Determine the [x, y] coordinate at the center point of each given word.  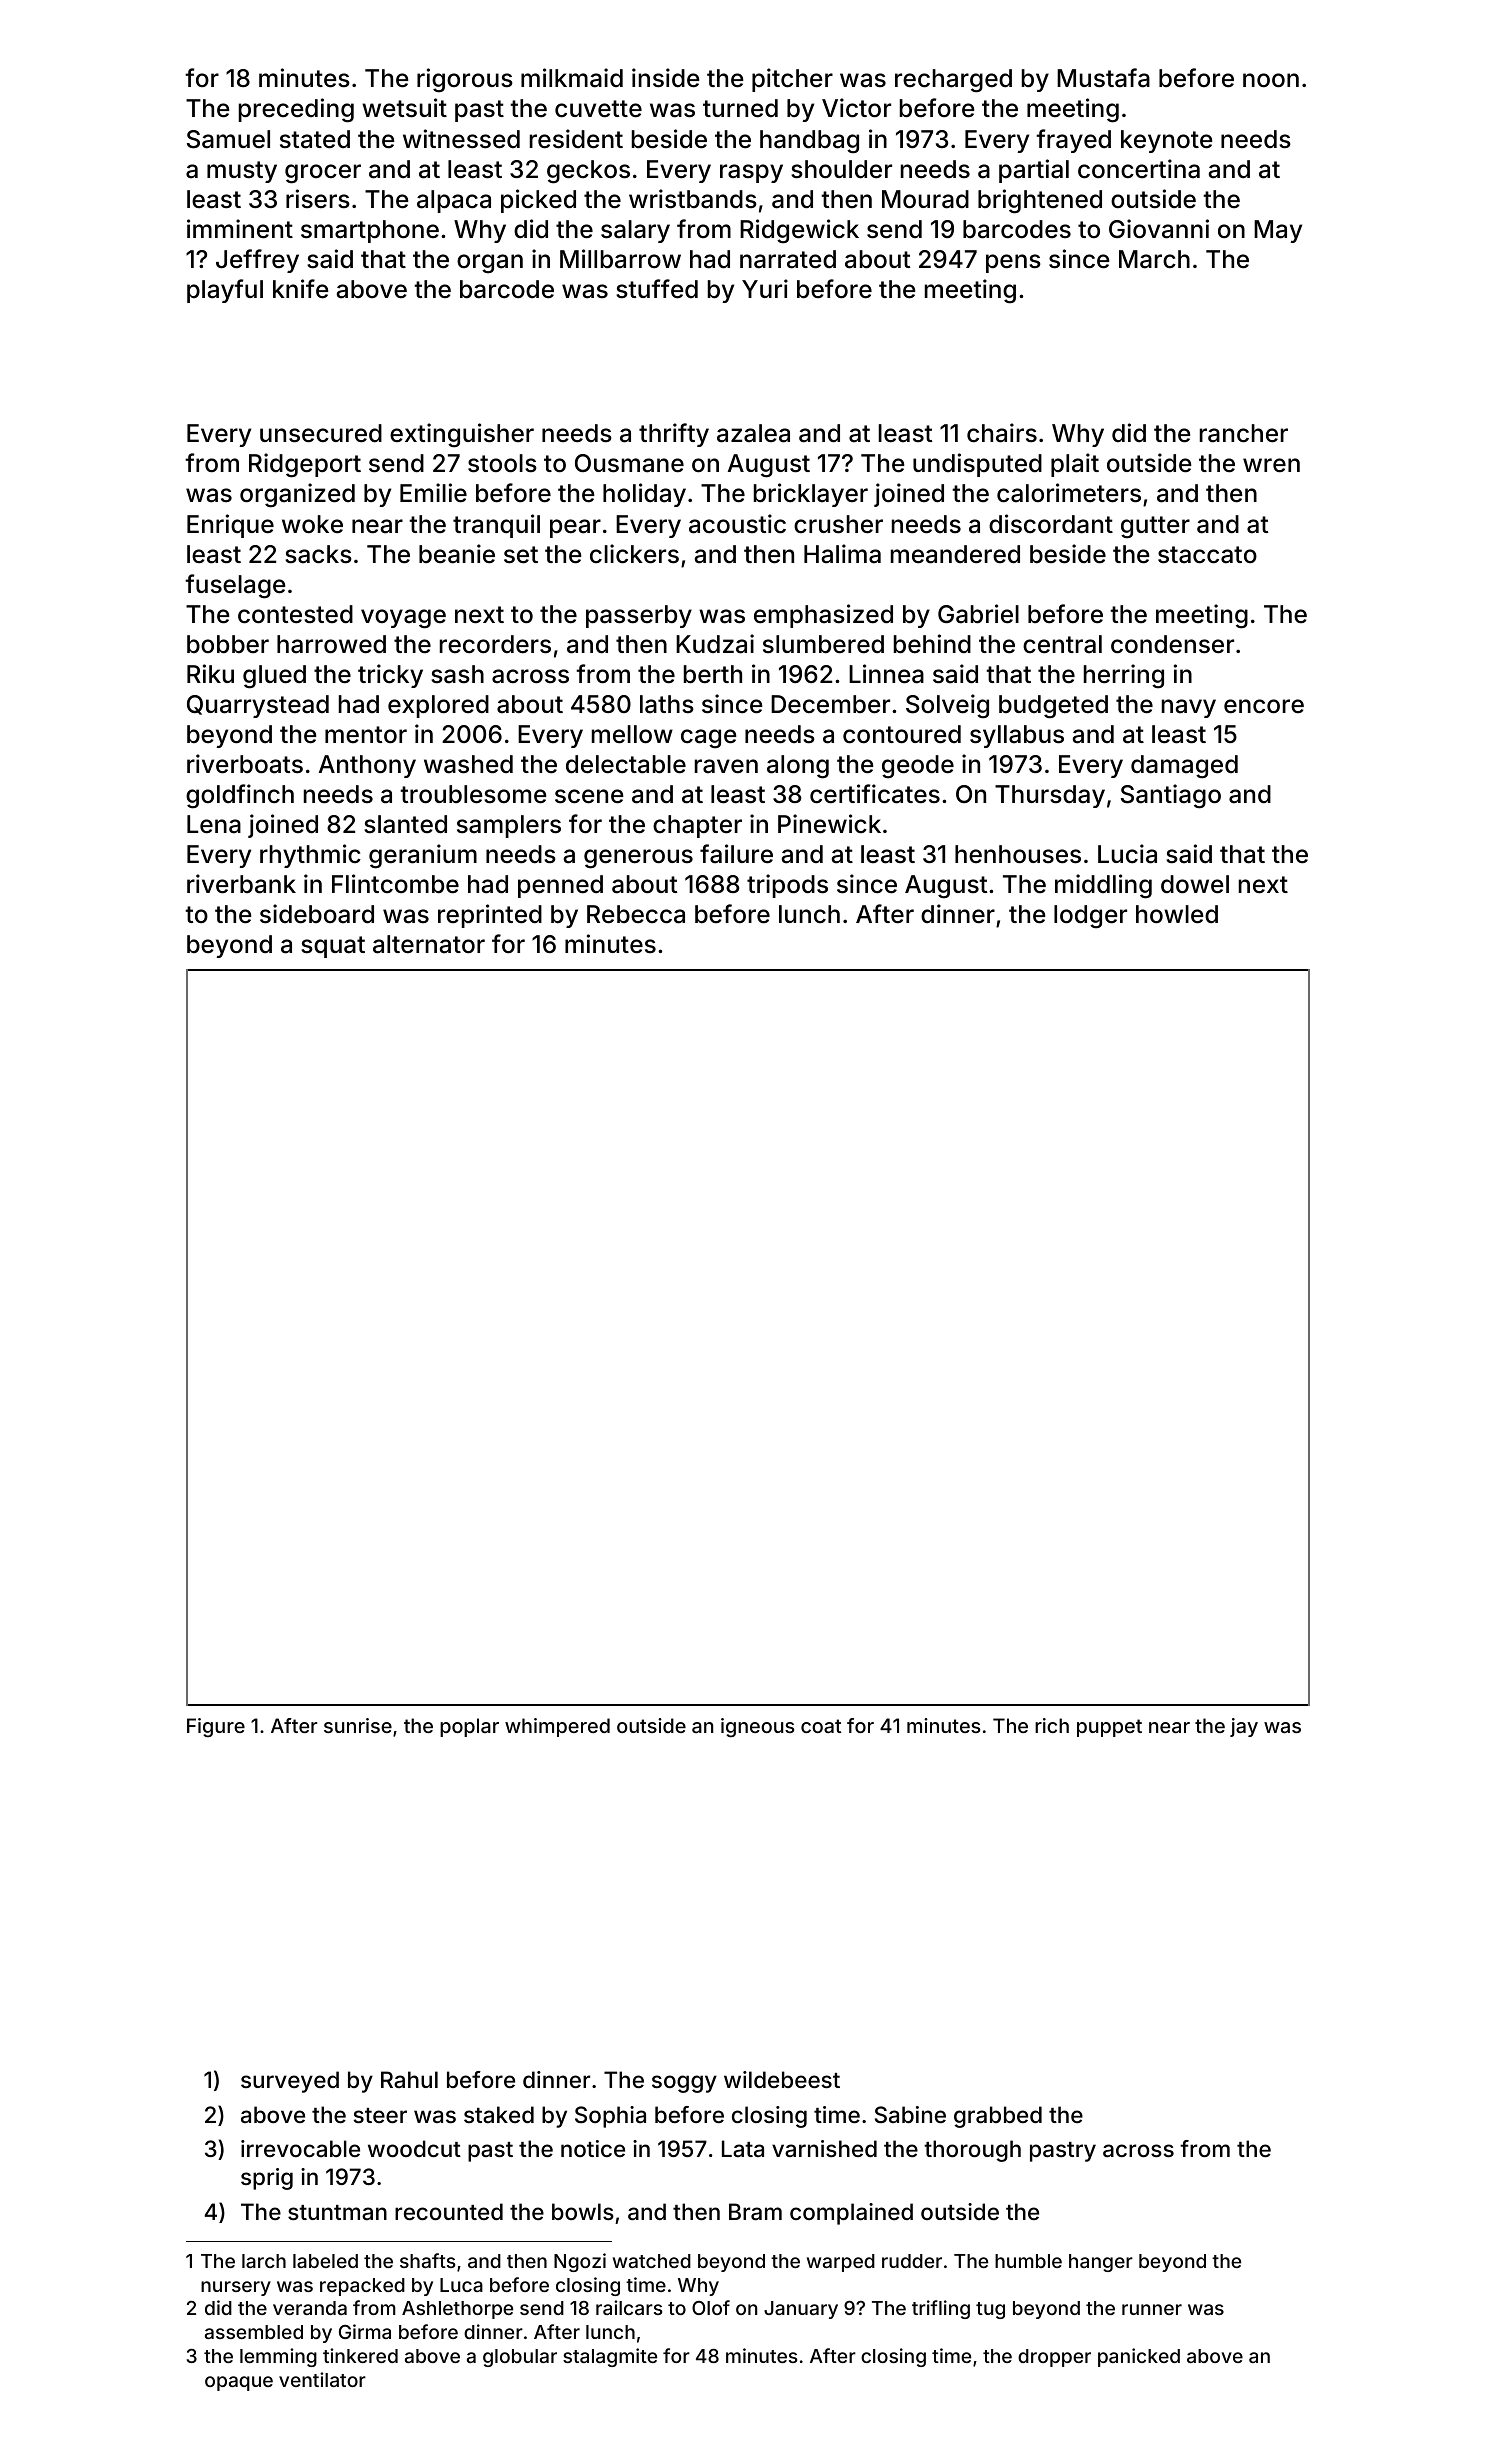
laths [667, 704]
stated [315, 139]
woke [312, 524]
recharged [953, 81]
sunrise [358, 1725]
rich [1052, 1725]
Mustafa [1103, 78]
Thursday [1050, 796]
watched [652, 2261]
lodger [1090, 917]
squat [333, 947]
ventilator [322, 2379]
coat [821, 1726]
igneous [757, 1727]
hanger [1101, 2263]
